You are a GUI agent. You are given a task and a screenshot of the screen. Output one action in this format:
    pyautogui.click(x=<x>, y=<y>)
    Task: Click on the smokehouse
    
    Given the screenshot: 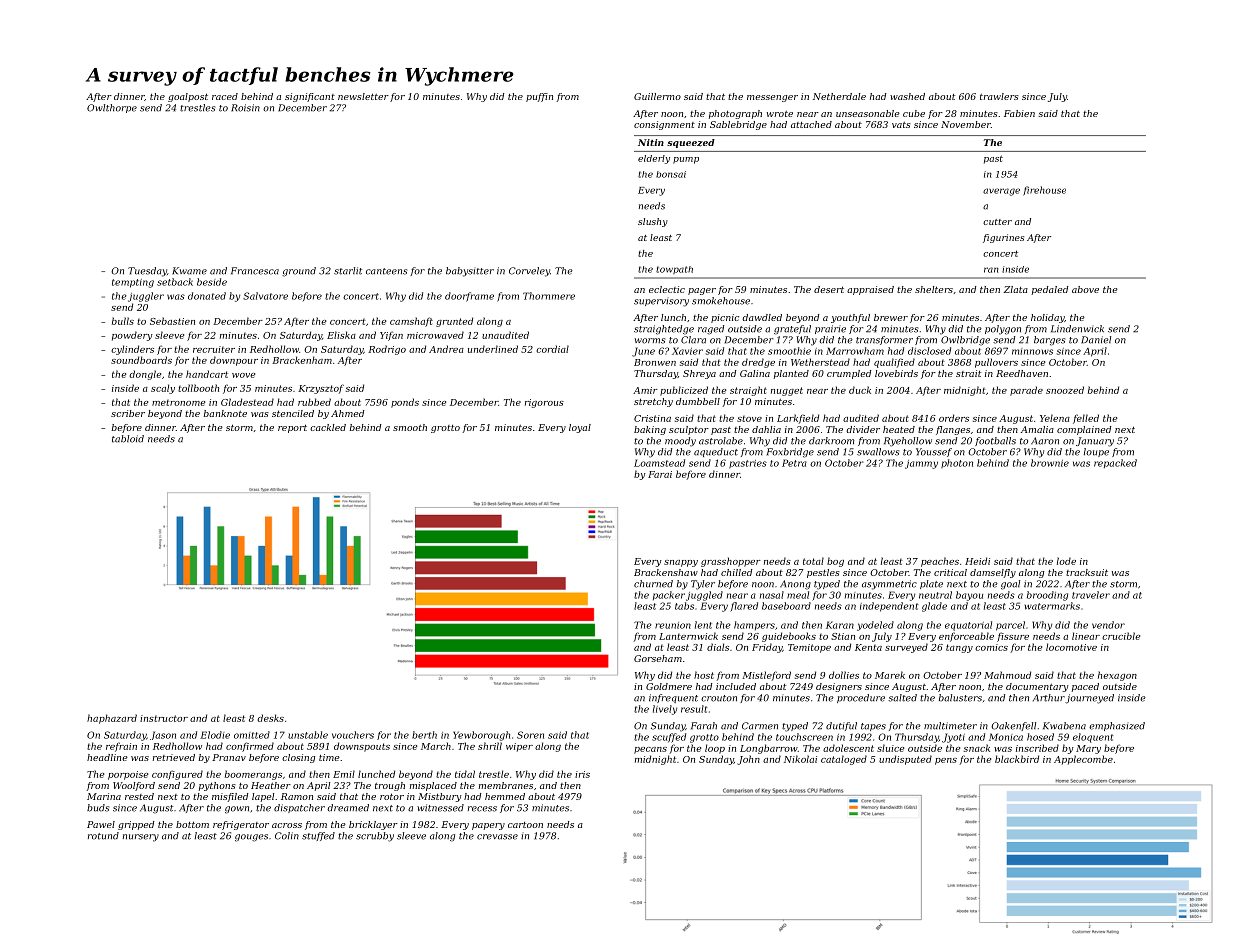 What is the action you would take?
    pyautogui.click(x=721, y=301)
